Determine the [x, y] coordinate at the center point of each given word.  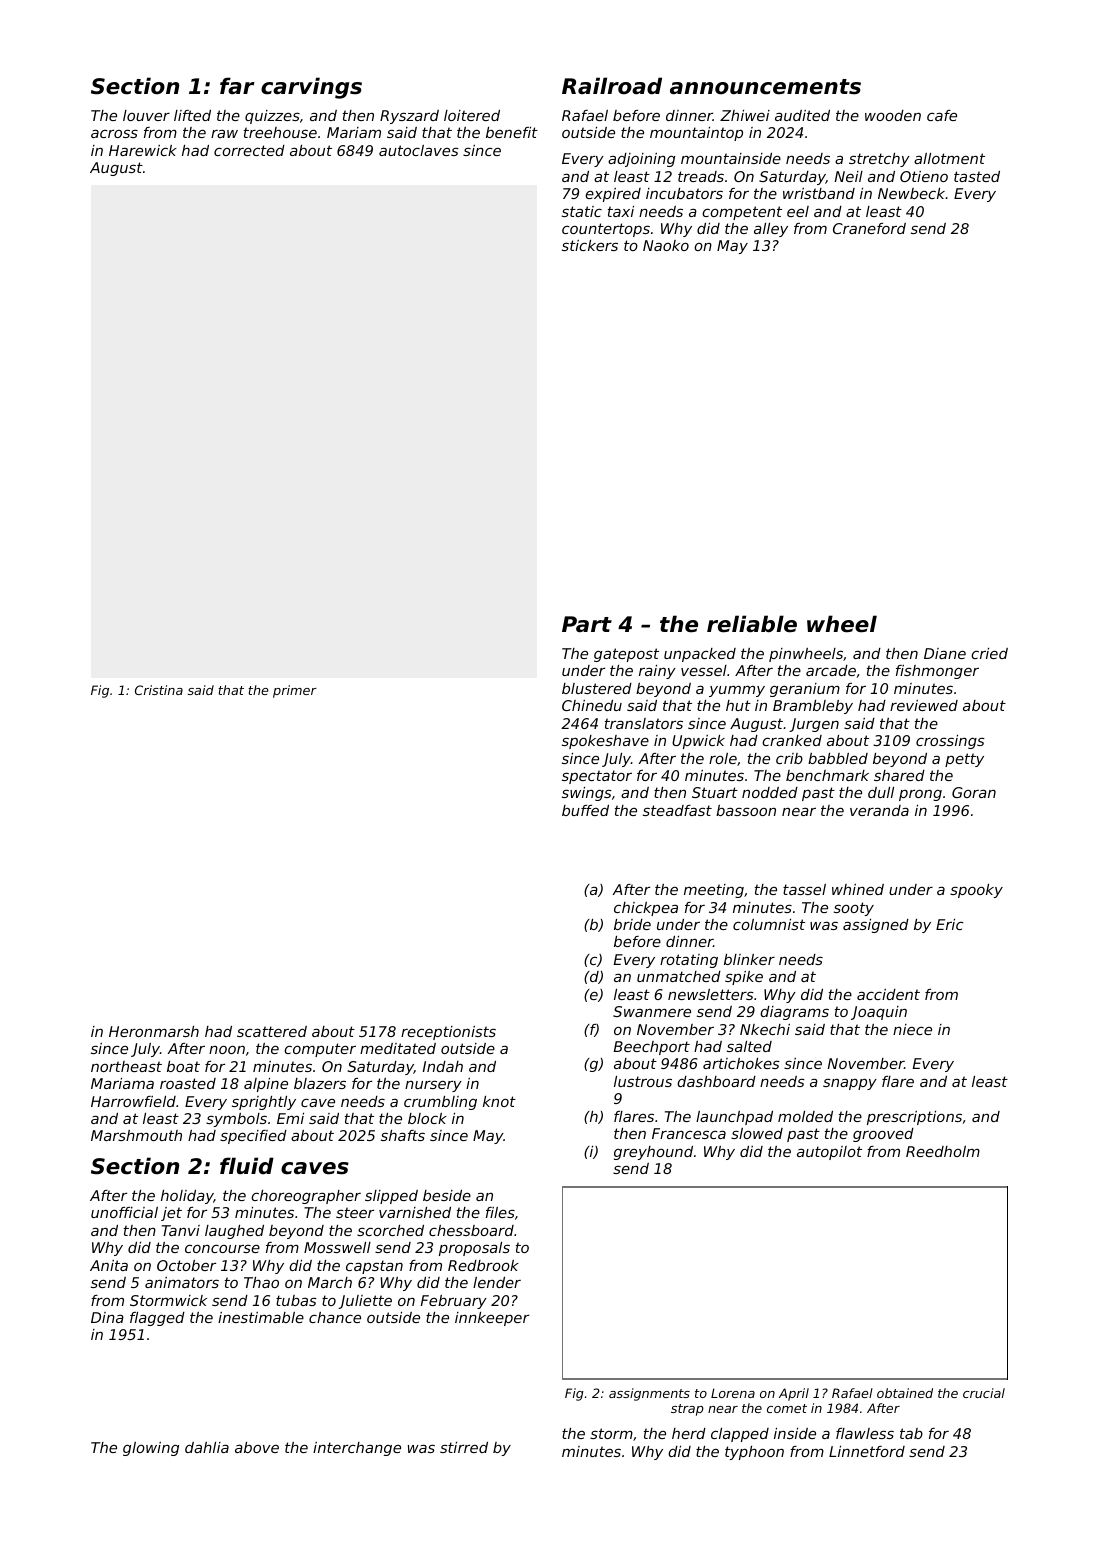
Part [587, 624]
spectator [597, 777]
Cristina [159, 690]
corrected [249, 150]
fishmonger [937, 672]
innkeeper [492, 1319]
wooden [893, 115]
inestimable [261, 1317]
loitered [472, 115]
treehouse [280, 132]
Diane [945, 653]
